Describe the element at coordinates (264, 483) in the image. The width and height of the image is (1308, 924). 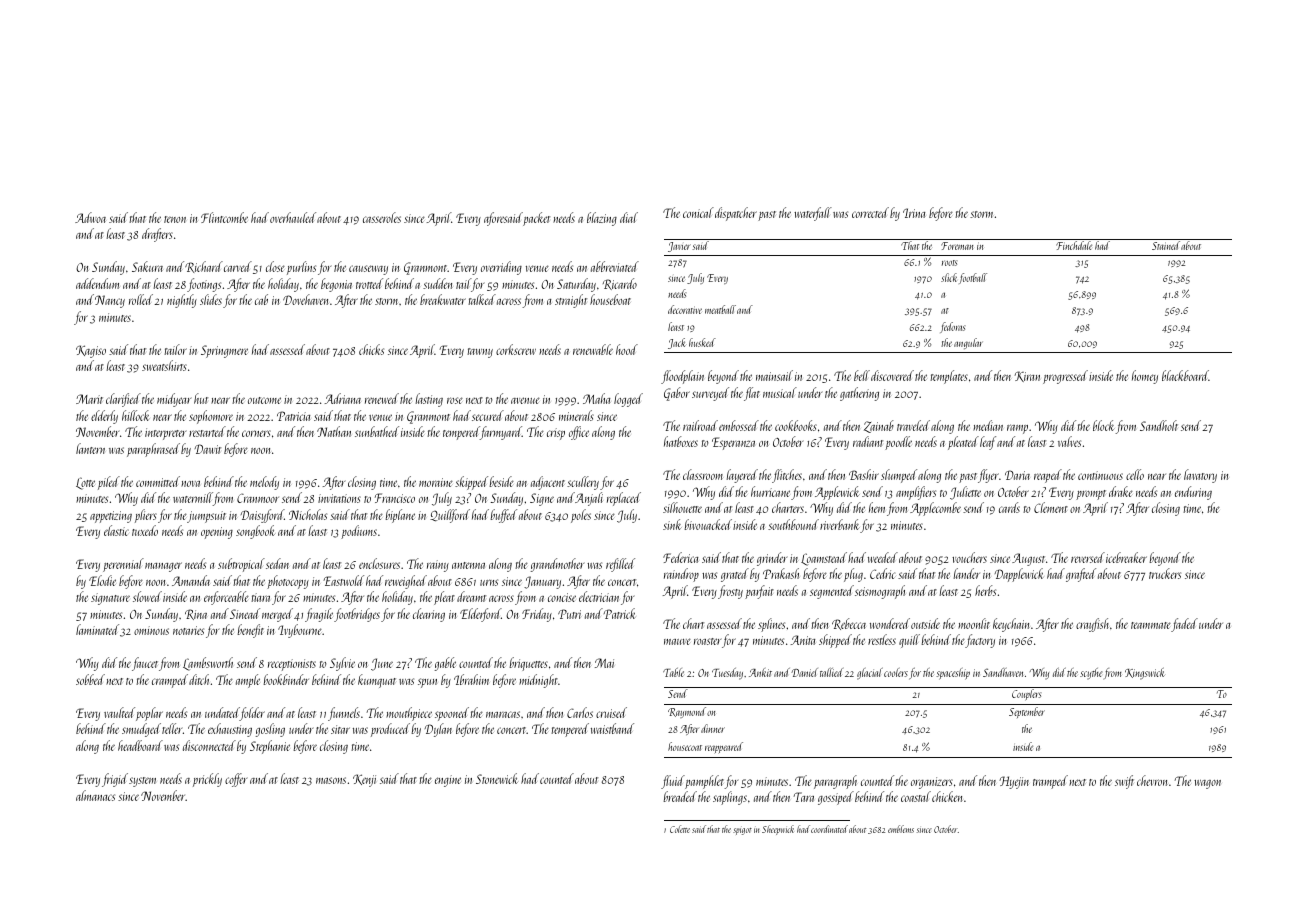
I see `melody` at that location.
